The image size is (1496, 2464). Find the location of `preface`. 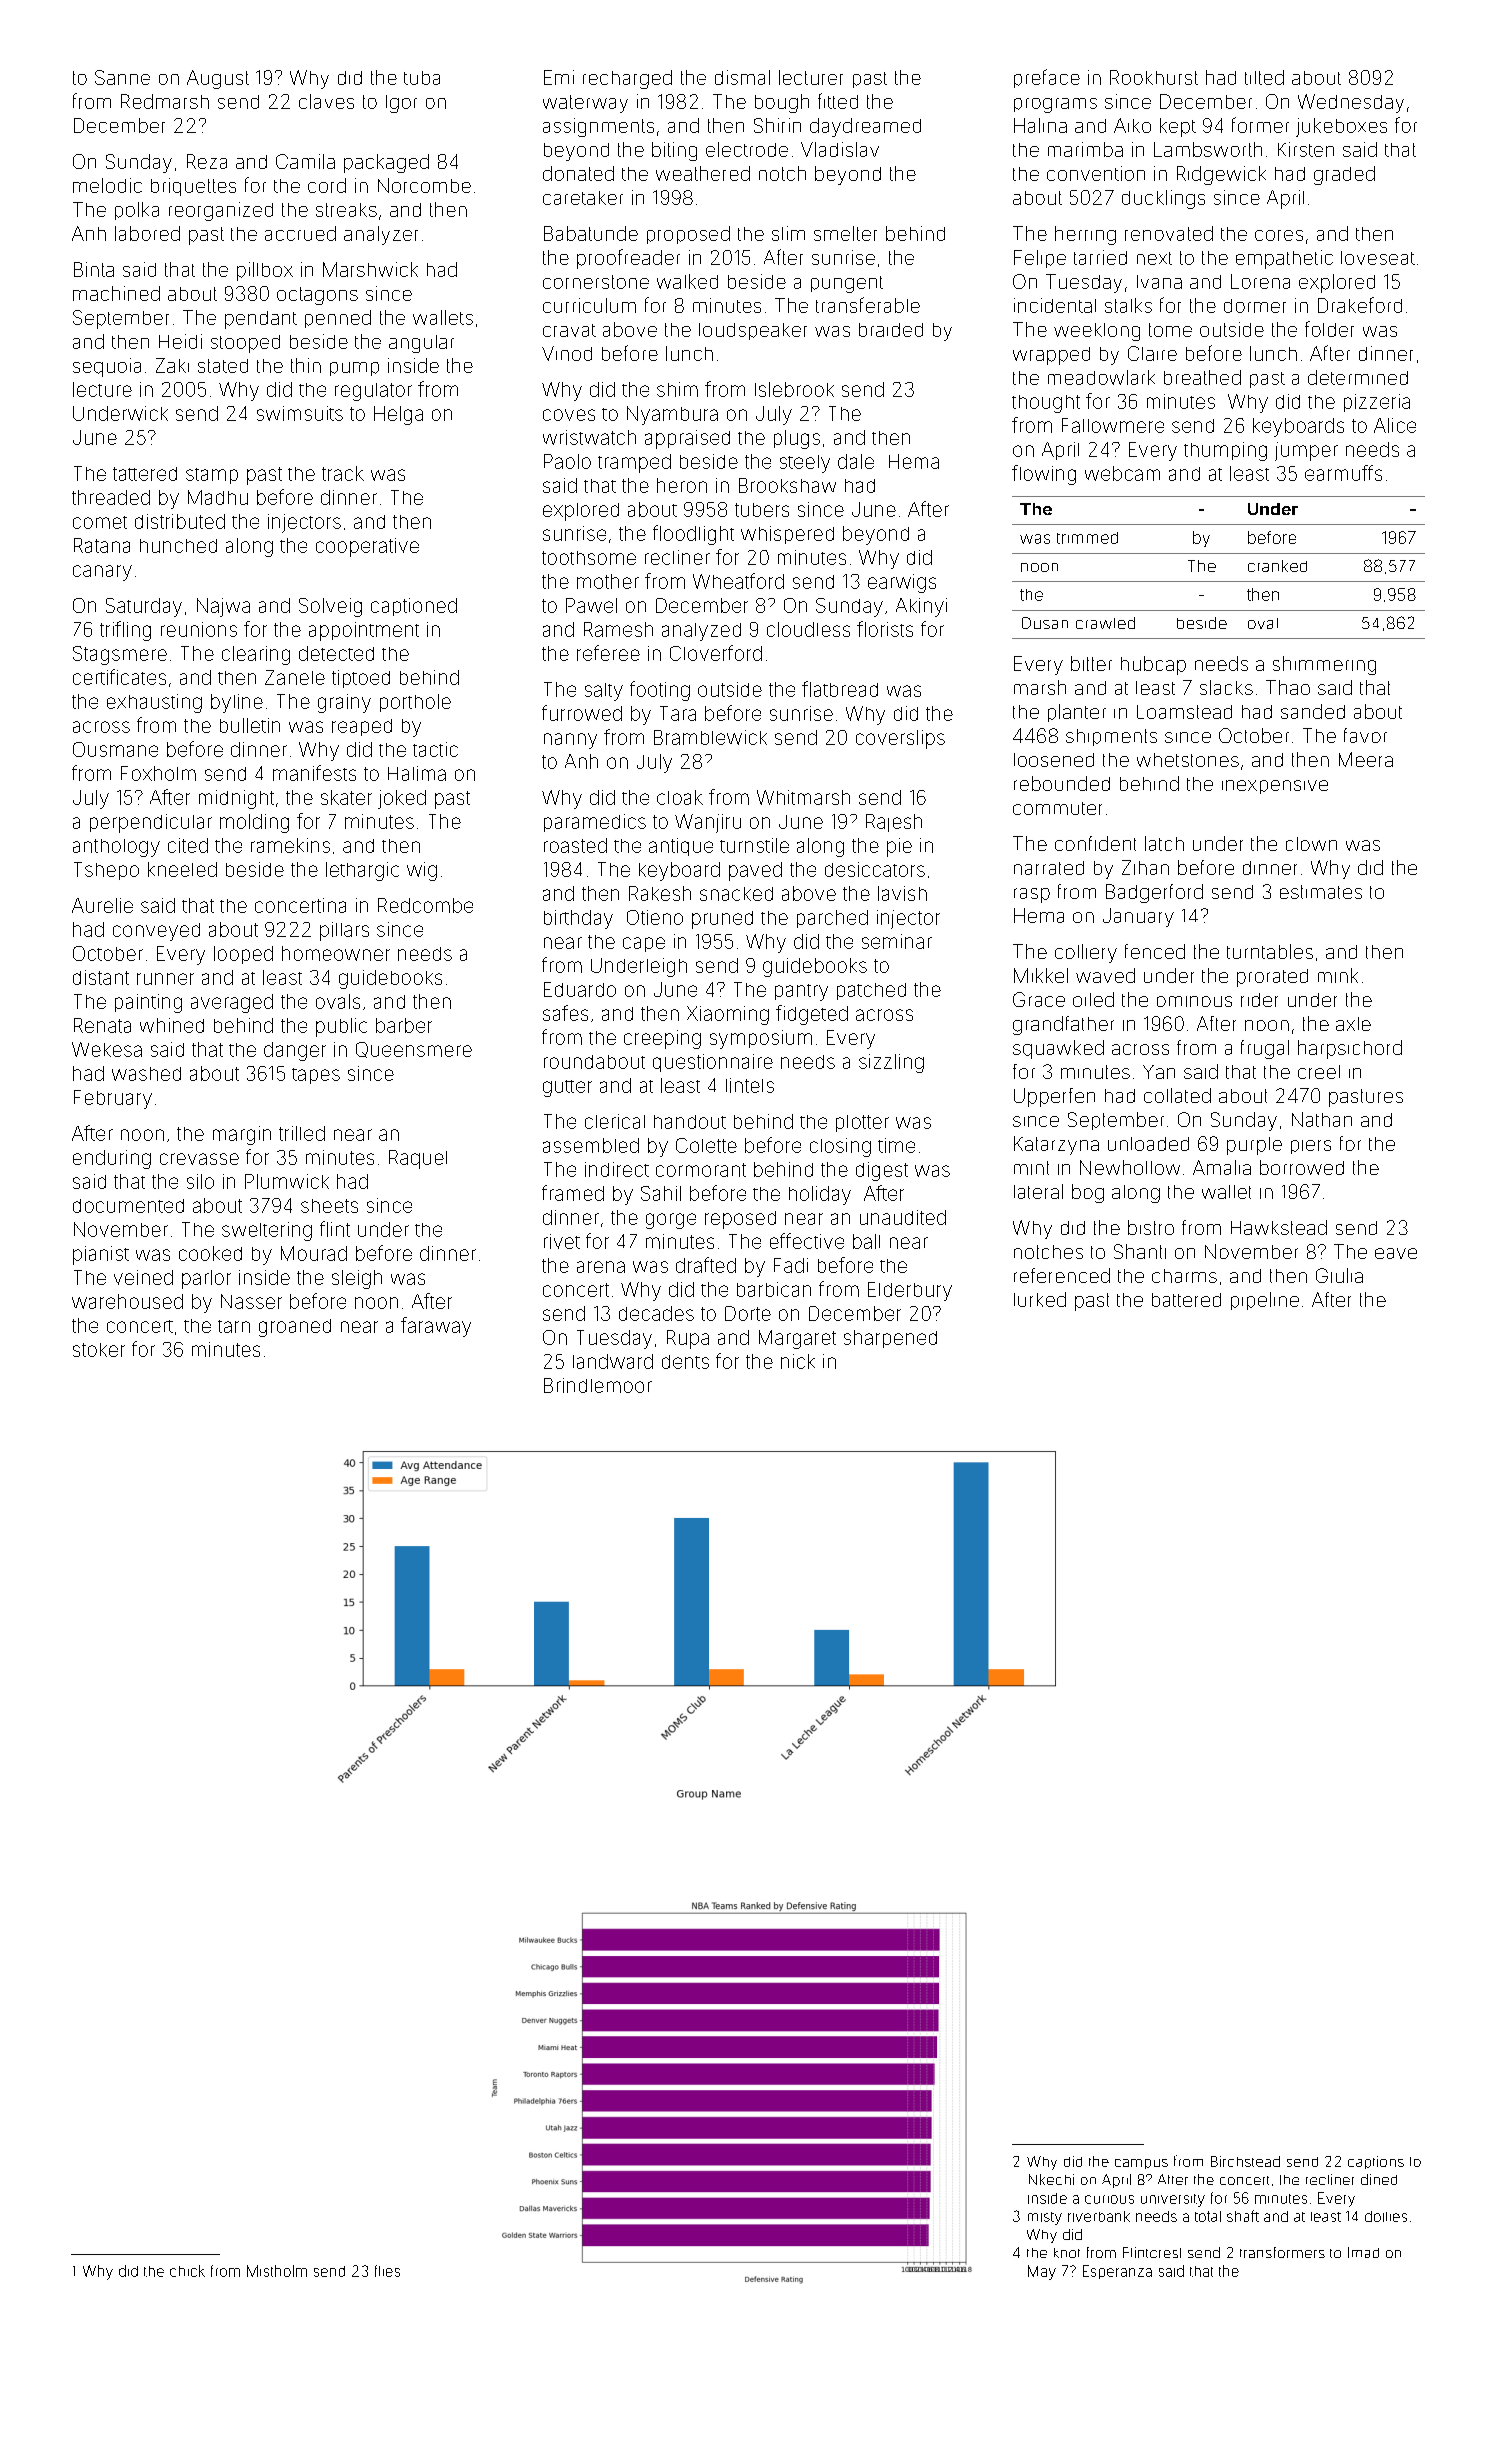

preface is located at coordinates (1047, 78).
